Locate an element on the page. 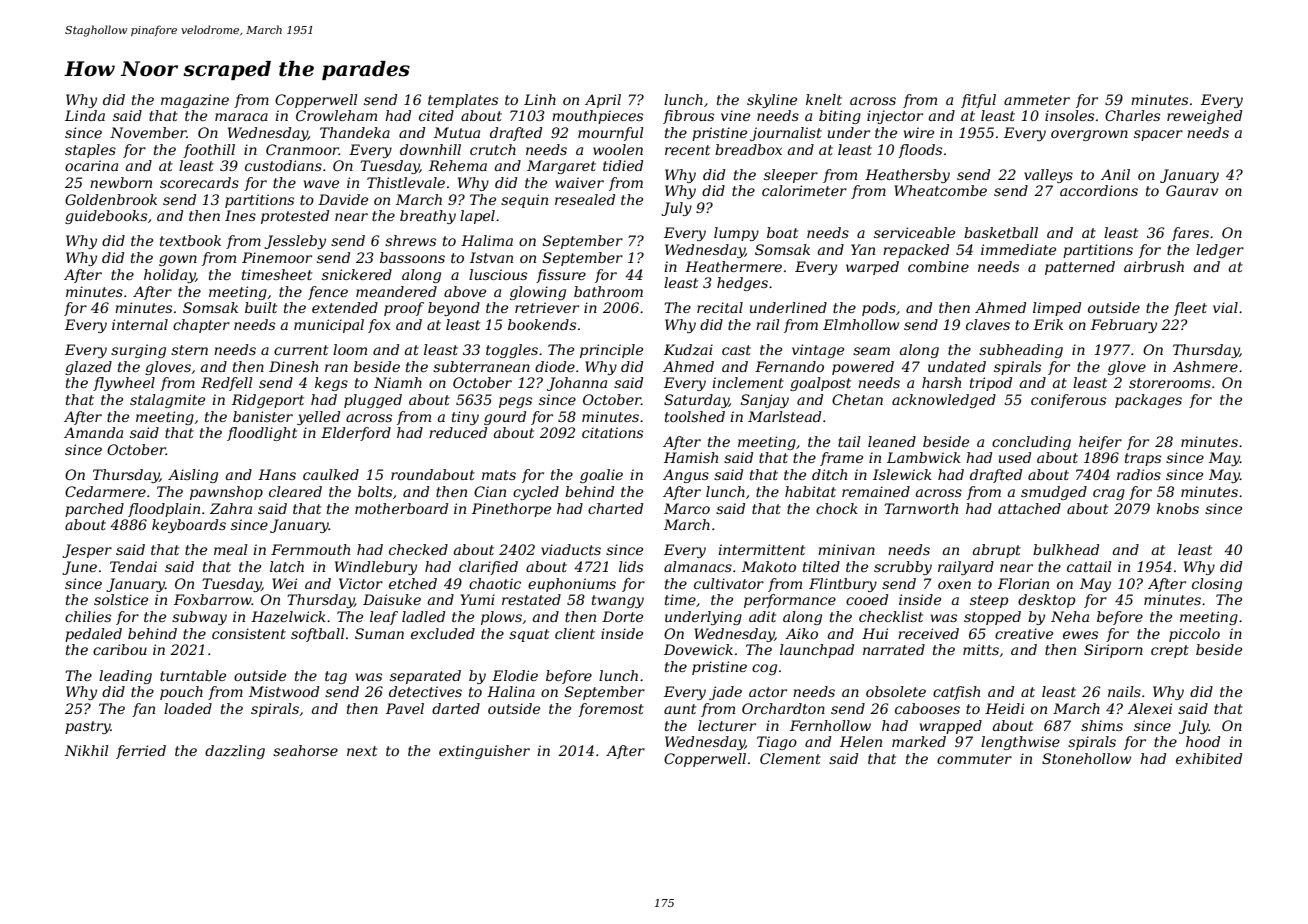 The image size is (1308, 924). magazine is located at coordinates (195, 101).
